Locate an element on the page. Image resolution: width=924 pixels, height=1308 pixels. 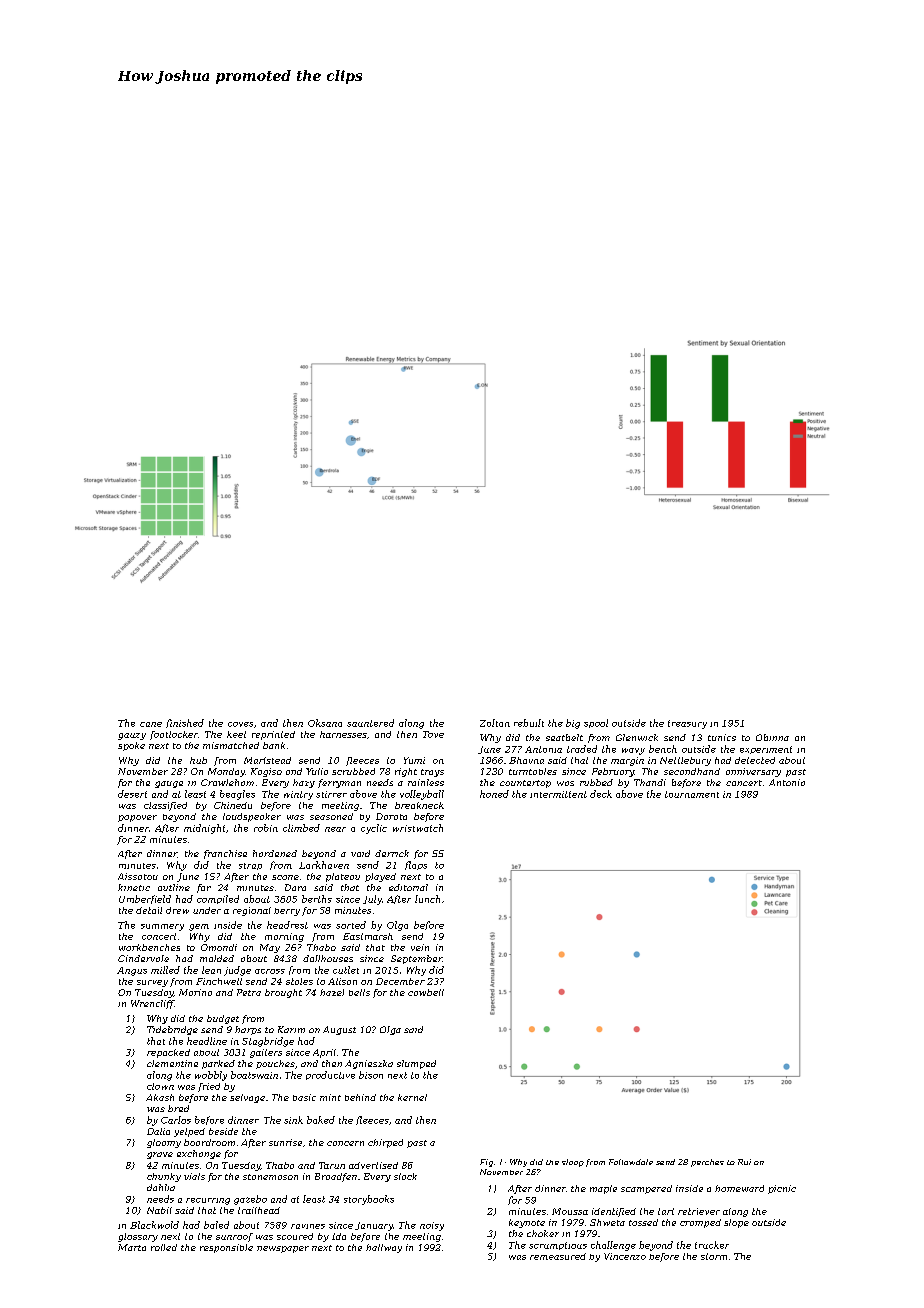
vein is located at coordinates (420, 947).
